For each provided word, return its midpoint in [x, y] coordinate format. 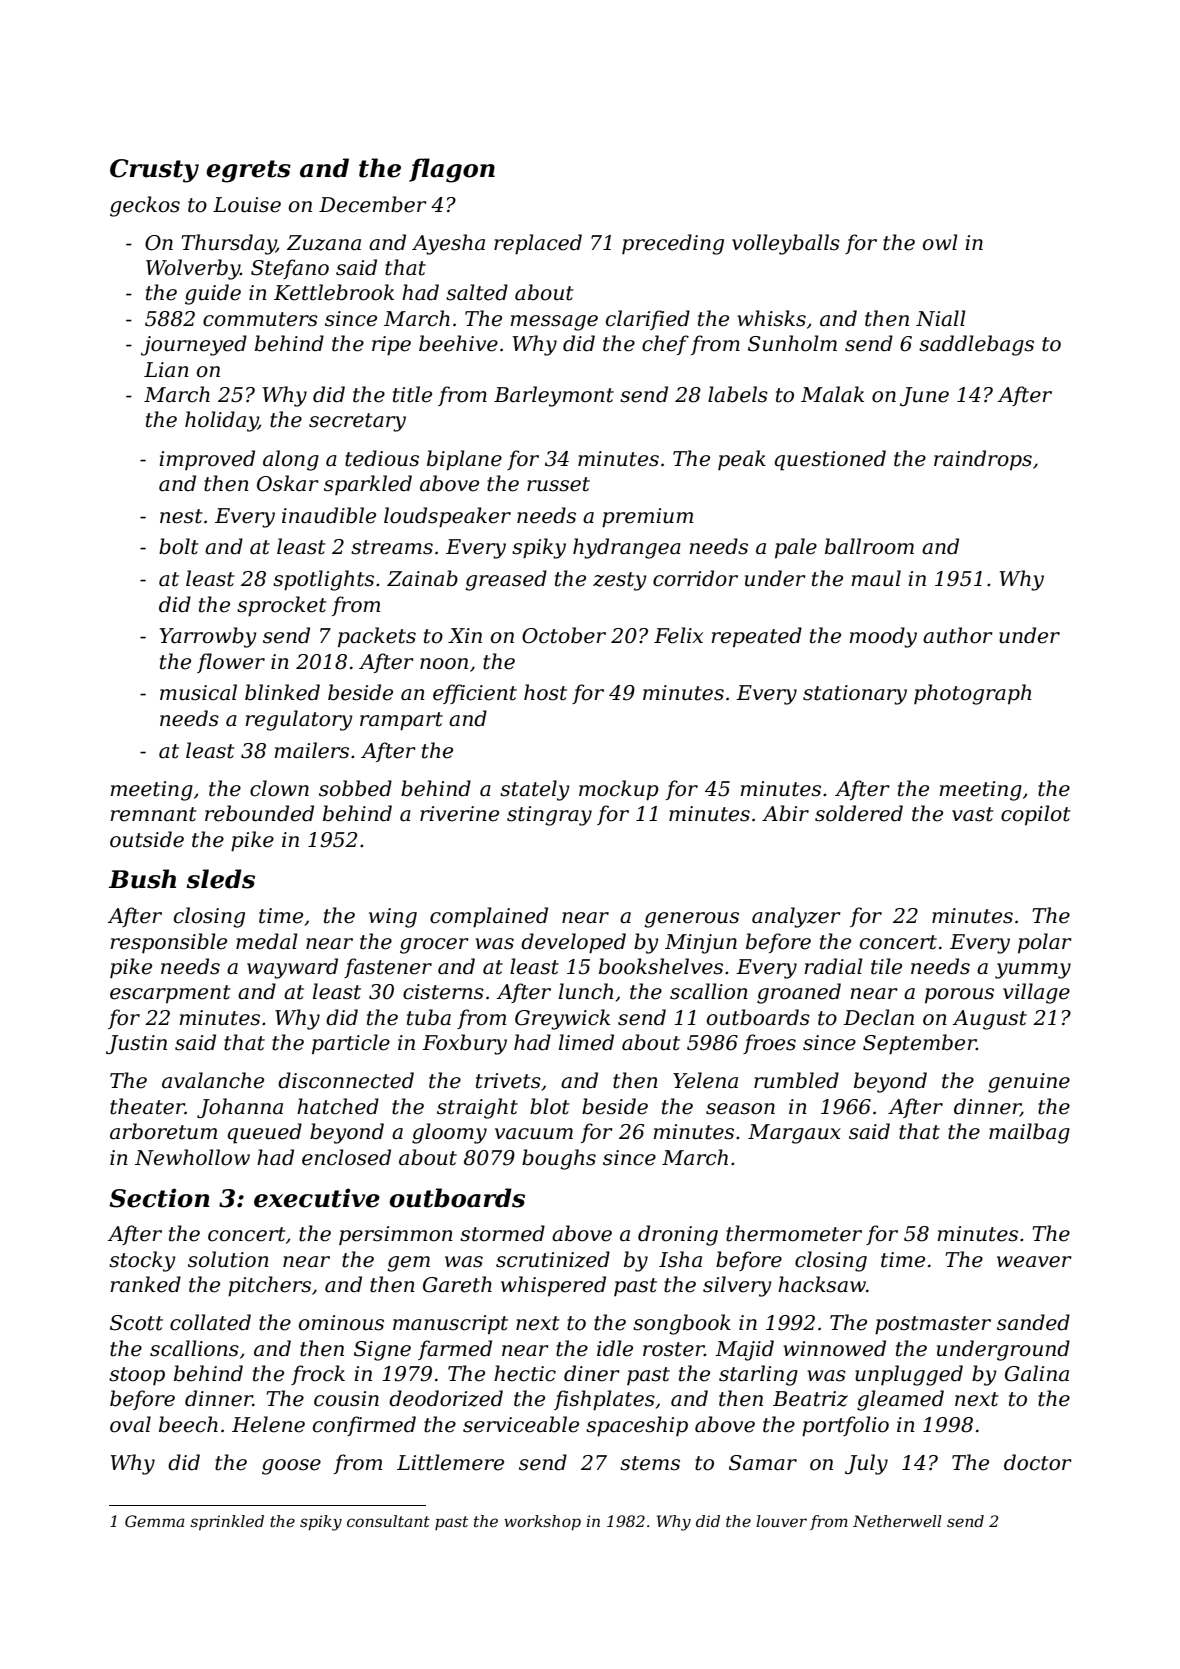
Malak [832, 394]
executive [317, 1198]
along [291, 460]
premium [647, 518]
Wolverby [193, 269]
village [1036, 993]
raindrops [983, 460]
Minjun [701, 944]
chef [665, 345]
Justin [136, 1044]
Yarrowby [208, 637]
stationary [855, 695]
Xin [465, 635]
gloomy [449, 1133]
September [919, 1044]
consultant [388, 1521]
